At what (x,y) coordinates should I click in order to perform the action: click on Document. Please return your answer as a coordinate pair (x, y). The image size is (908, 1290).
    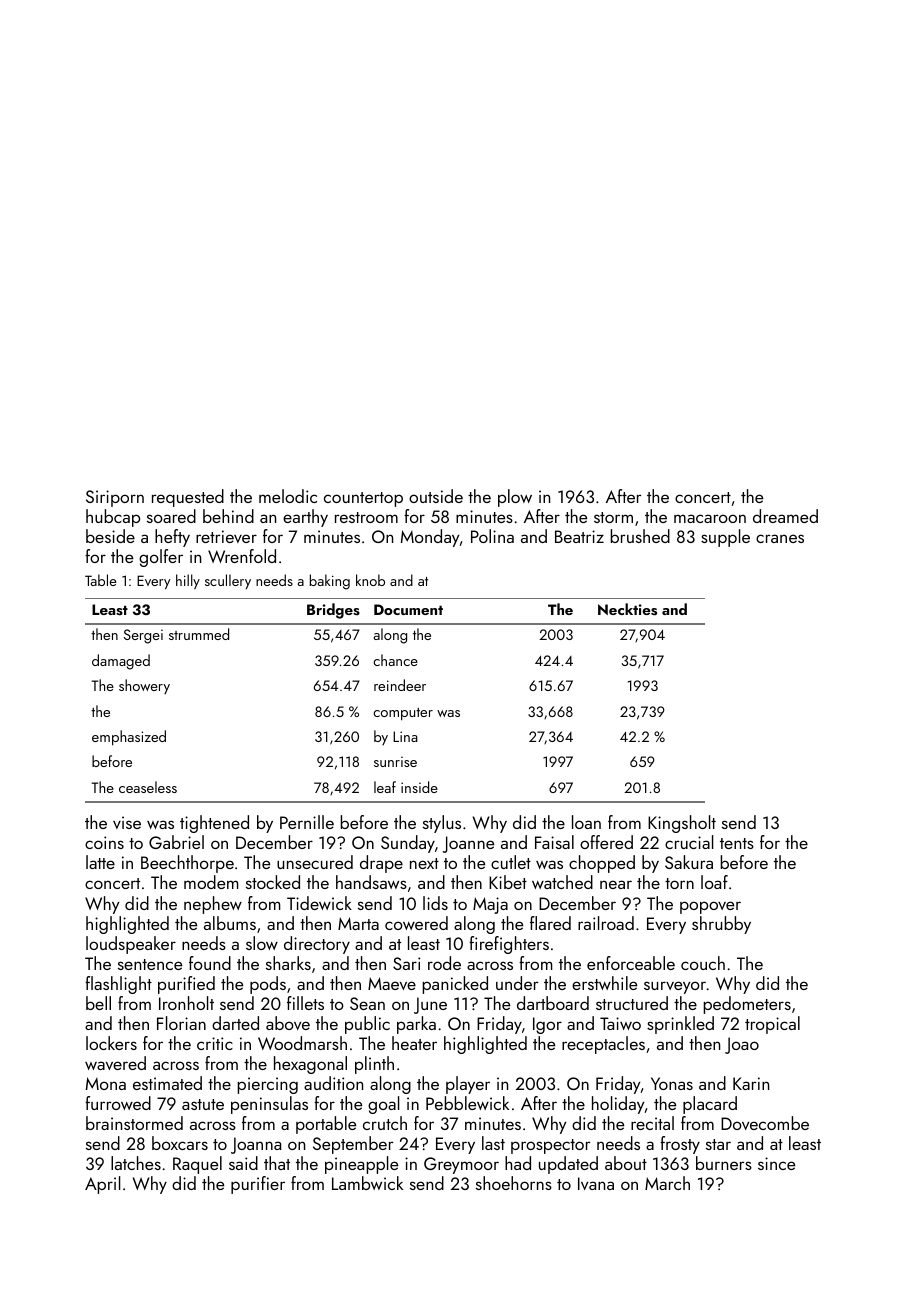
    Looking at the image, I should click on (408, 609).
